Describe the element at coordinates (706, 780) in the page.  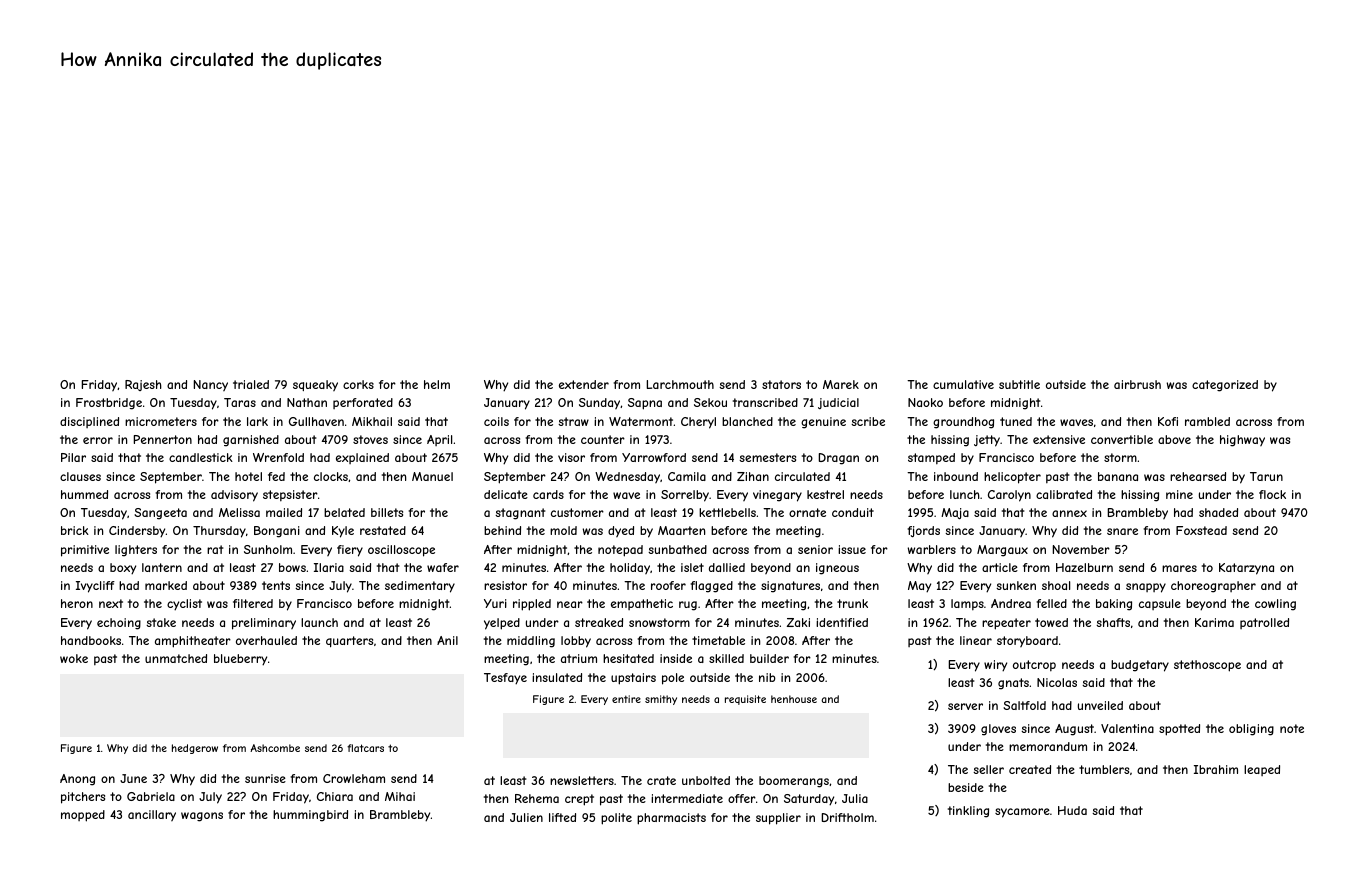
I see `unbolted` at that location.
